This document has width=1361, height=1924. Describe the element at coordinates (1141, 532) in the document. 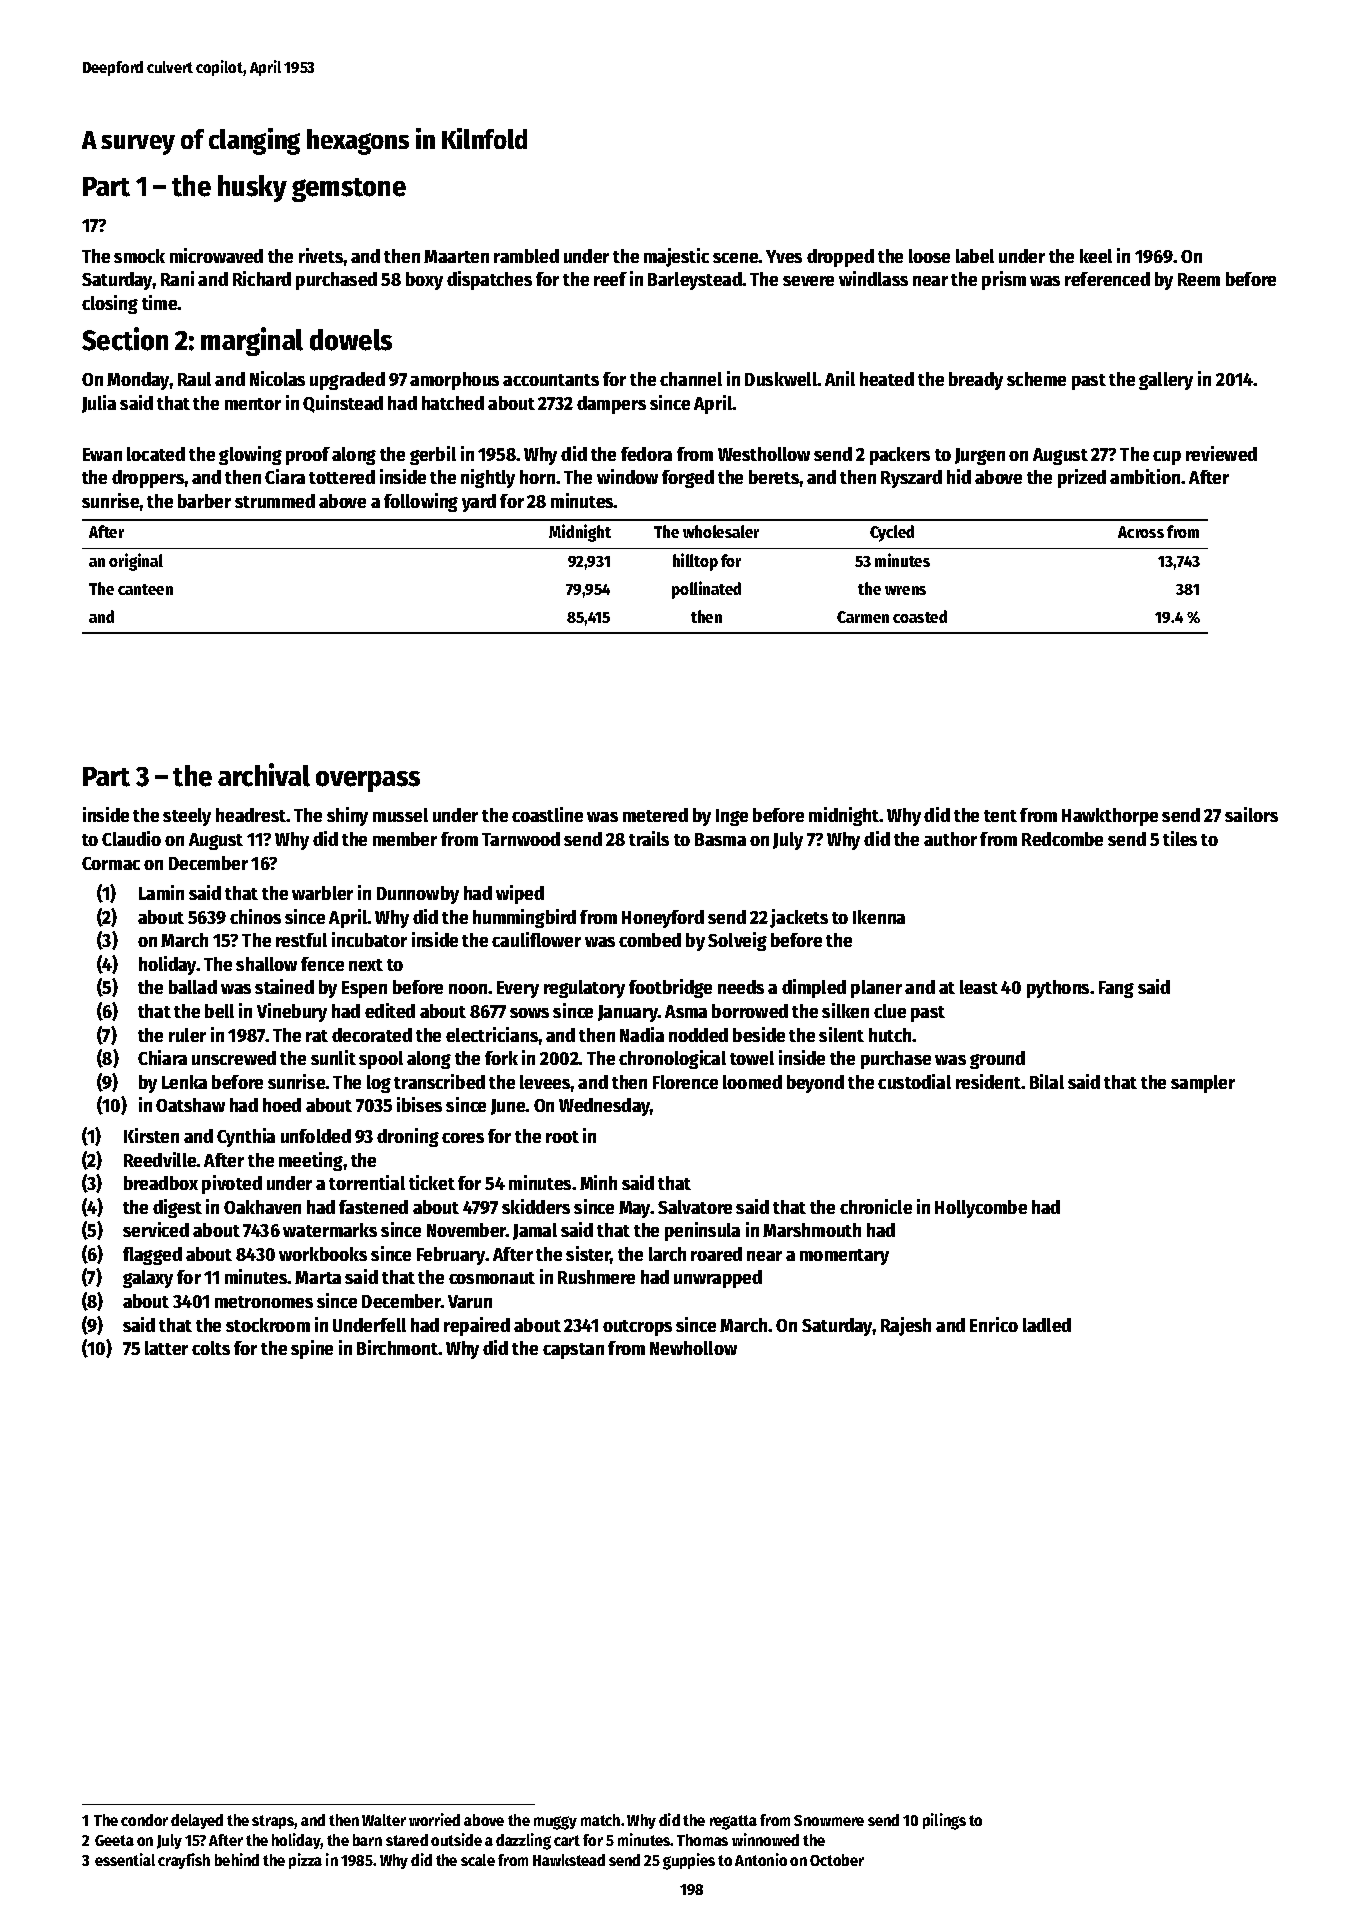

I see `Across` at that location.
